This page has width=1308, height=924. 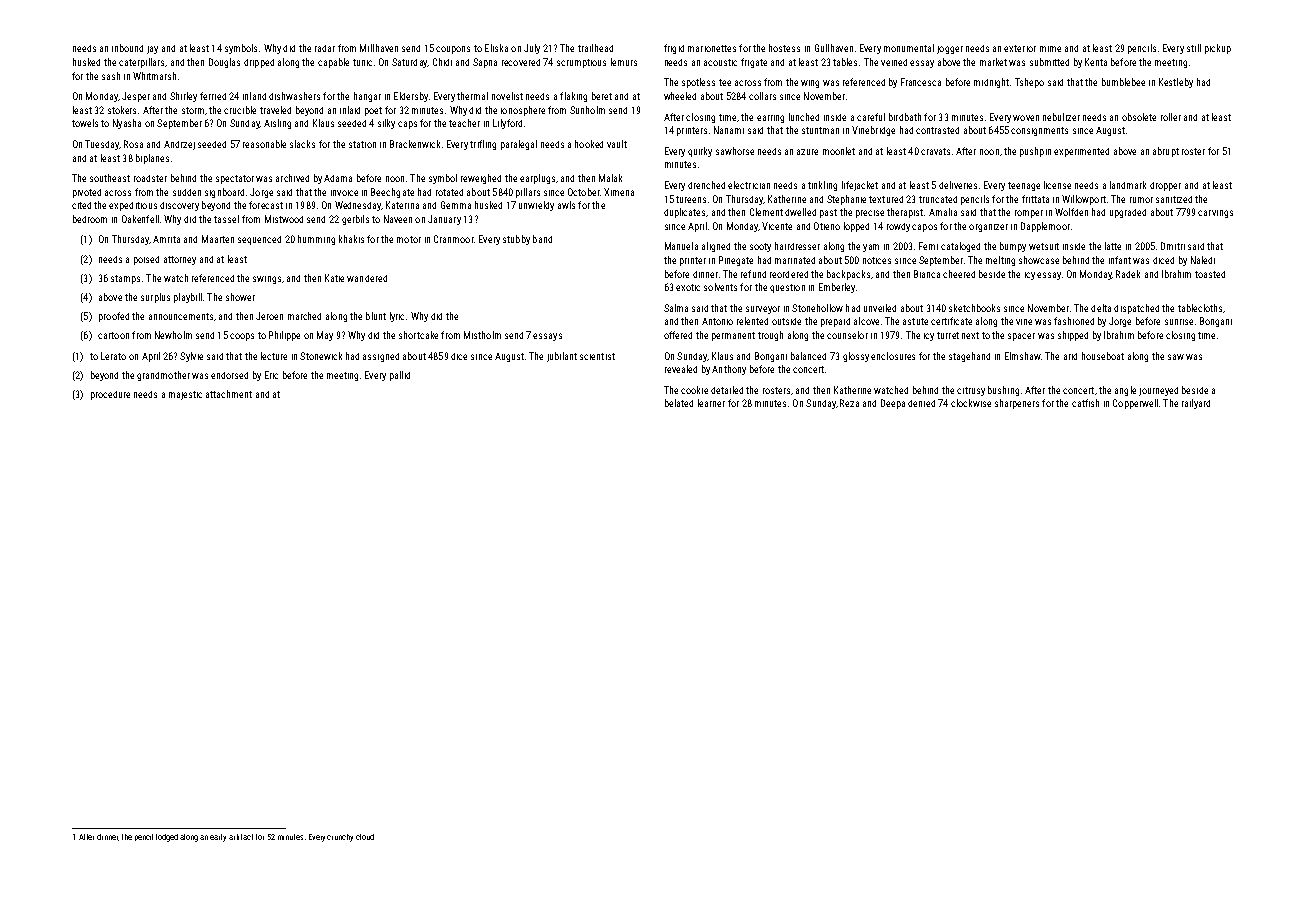 What do you see at coordinates (1035, 152) in the page?
I see `pushpin` at bounding box center [1035, 152].
